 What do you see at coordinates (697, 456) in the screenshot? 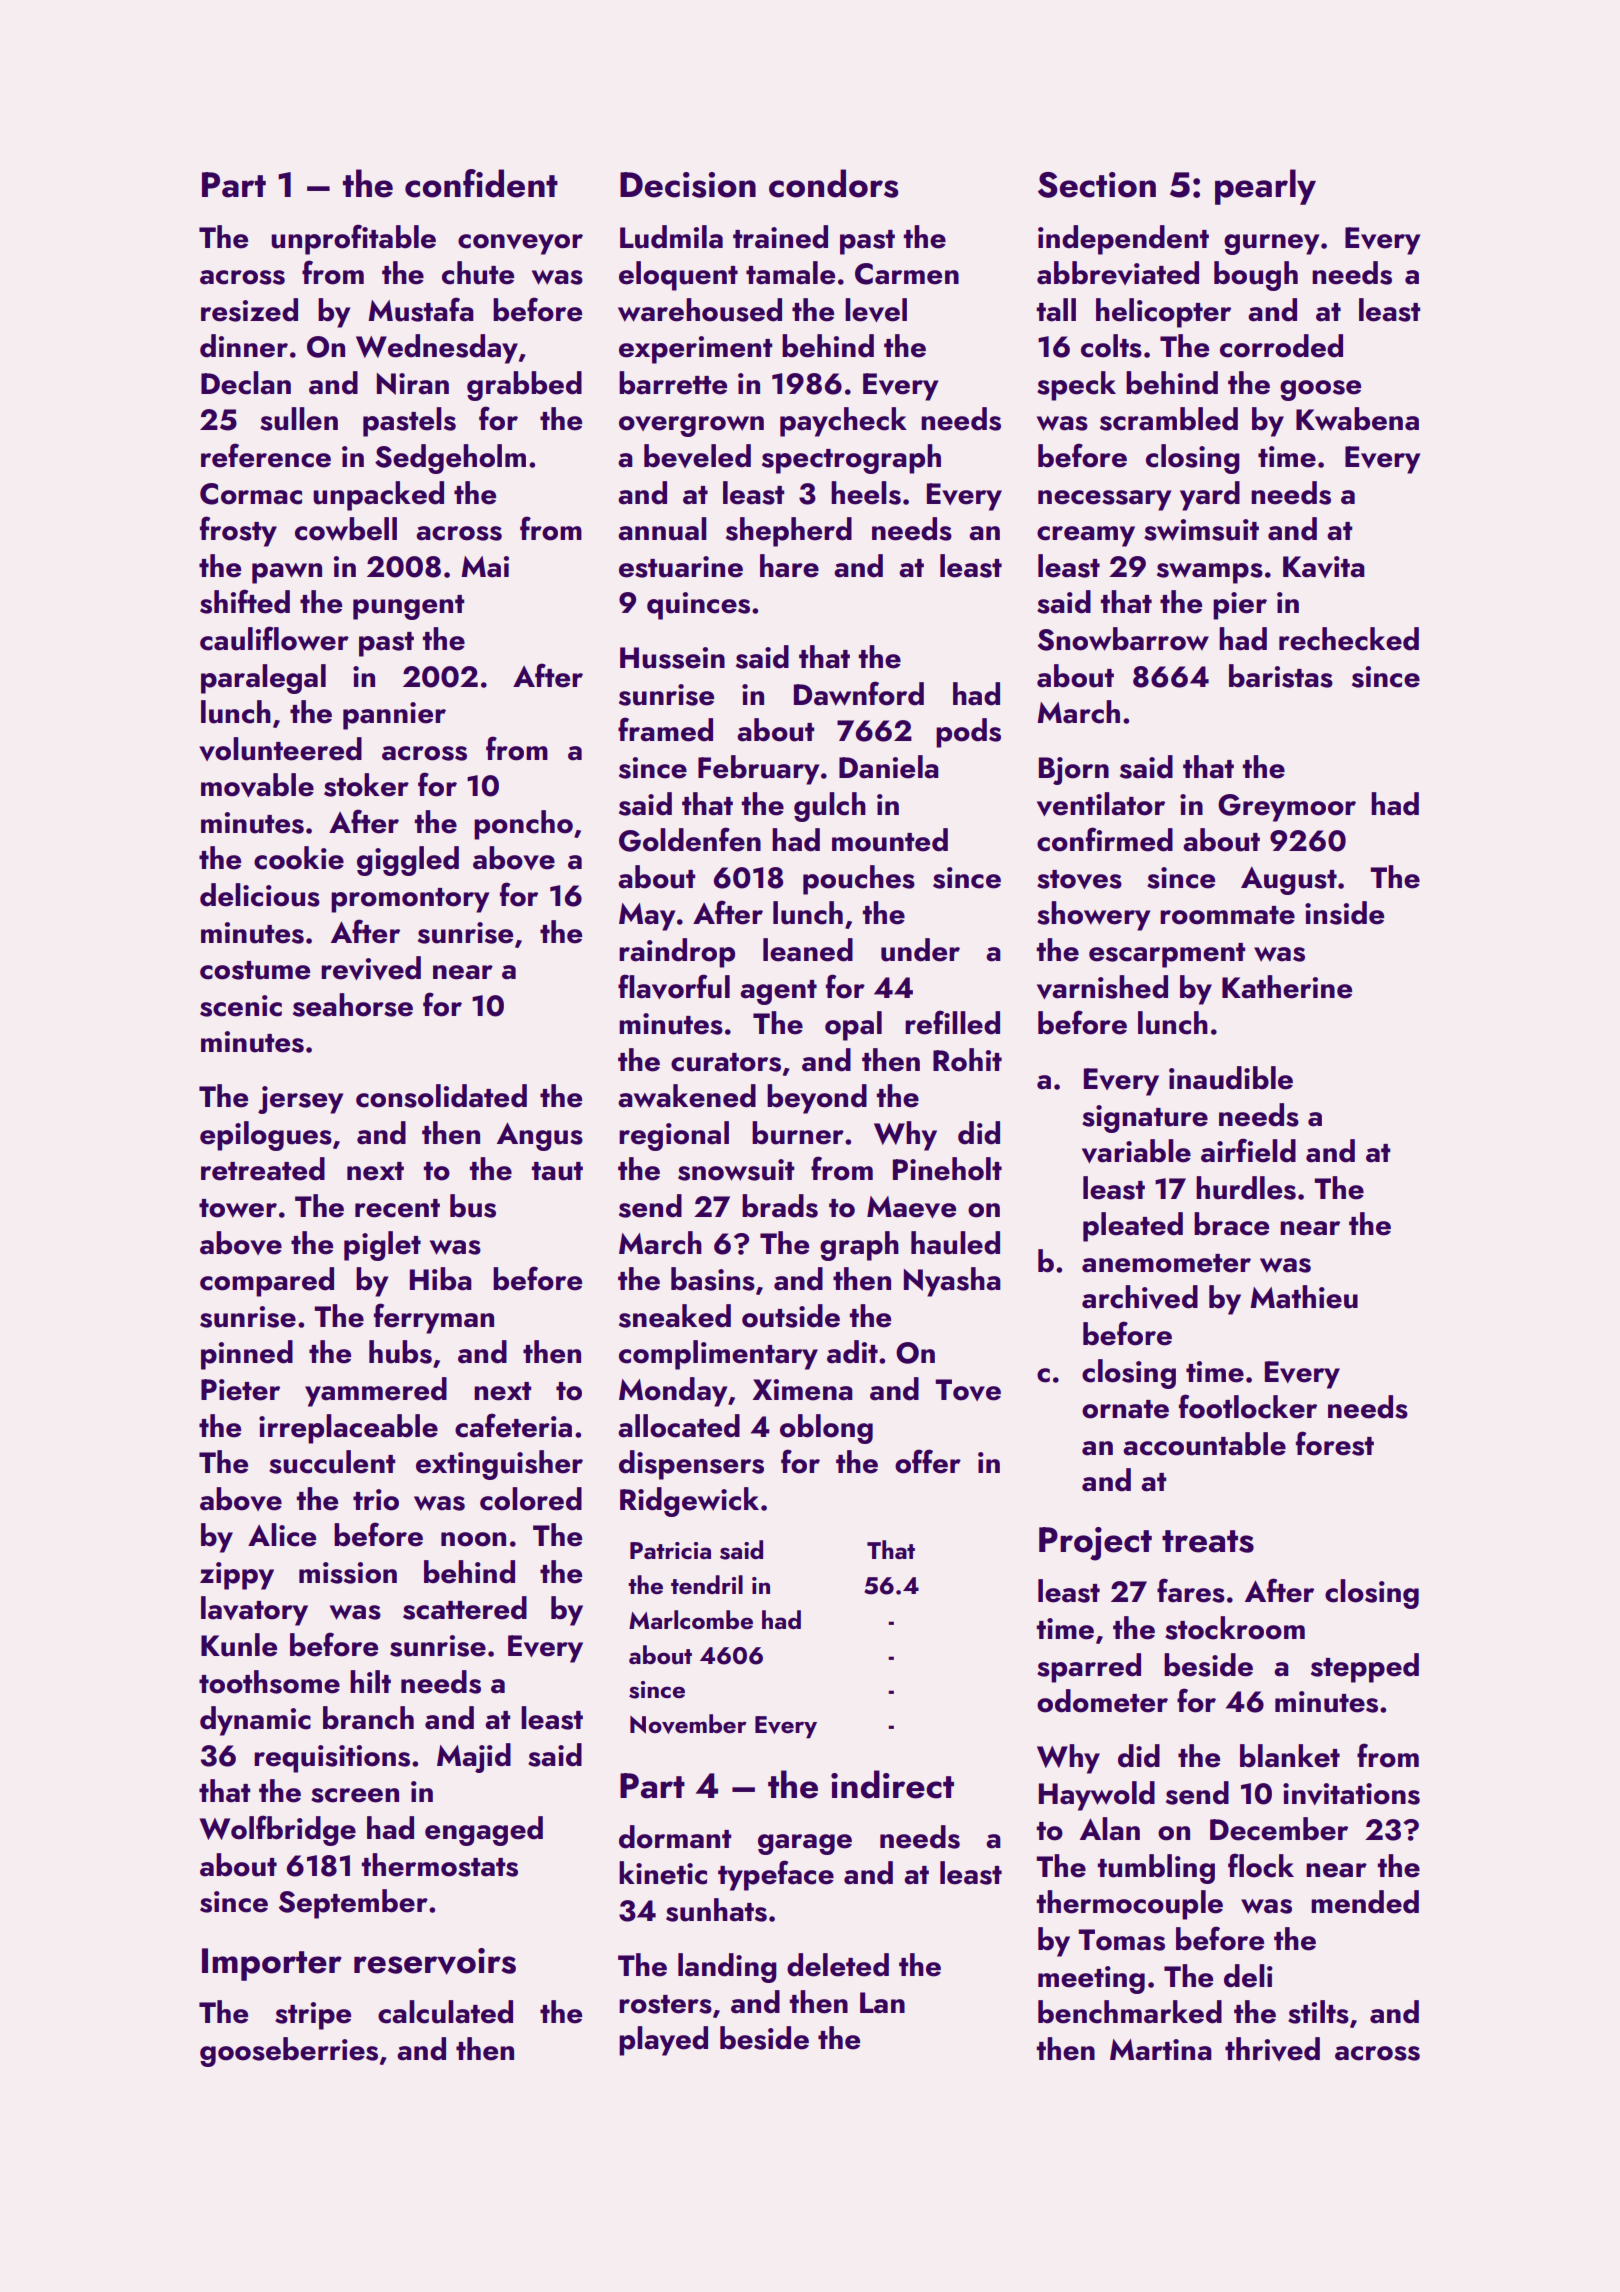
I see `beveled` at bounding box center [697, 456].
